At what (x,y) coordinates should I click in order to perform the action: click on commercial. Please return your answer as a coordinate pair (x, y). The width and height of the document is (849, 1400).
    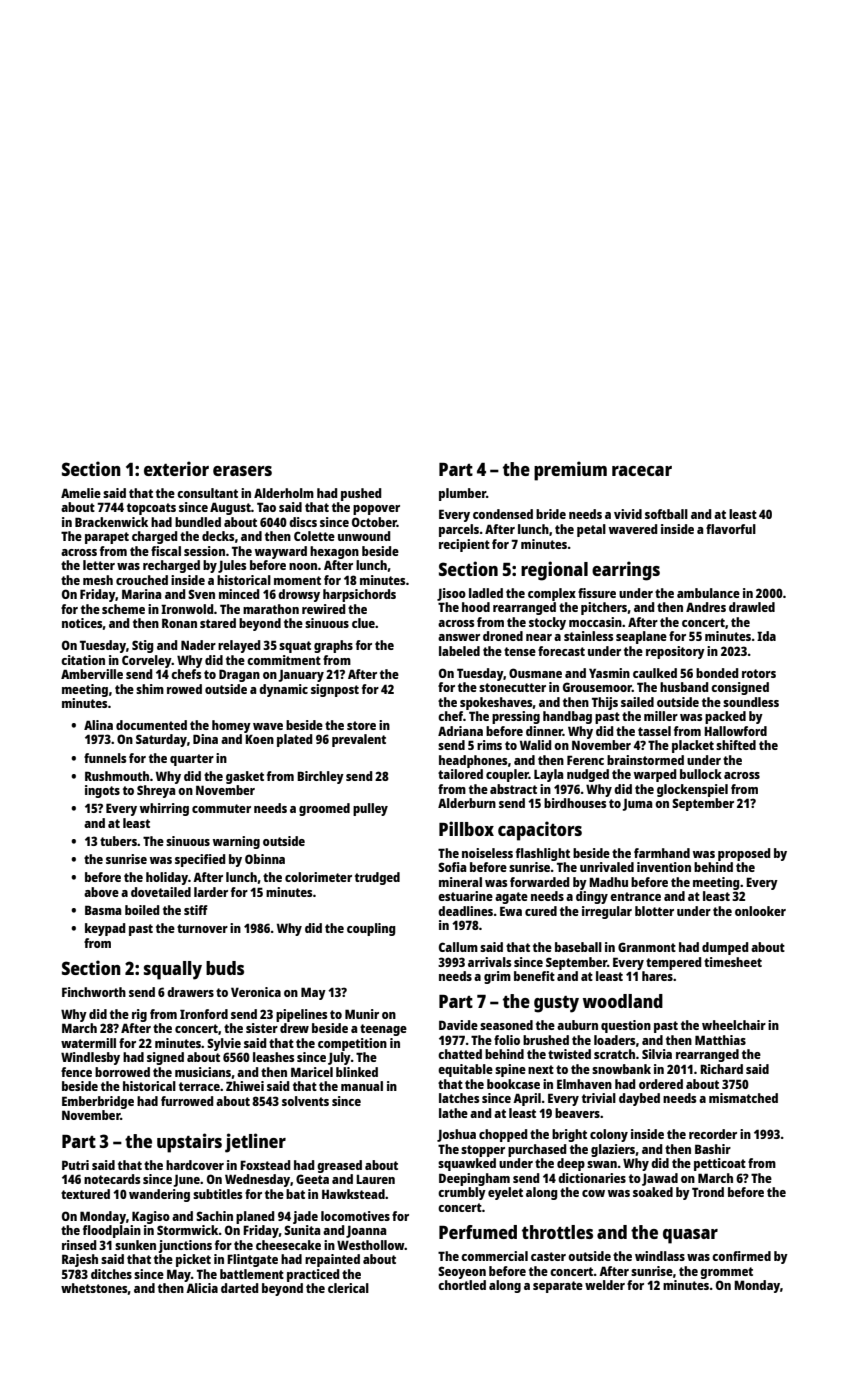
    Looking at the image, I should click on (494, 1256).
